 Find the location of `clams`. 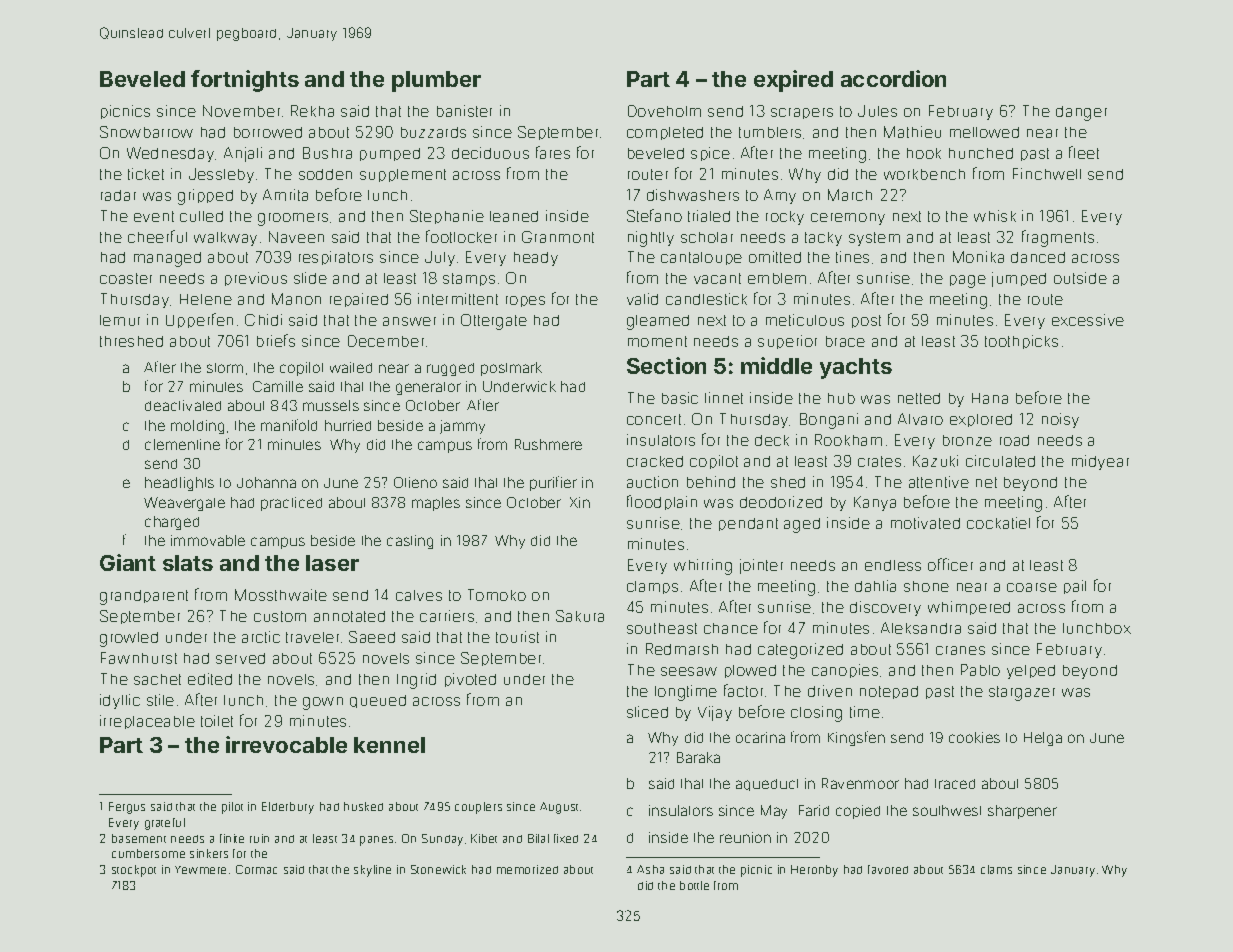

clams is located at coordinates (996, 869).
